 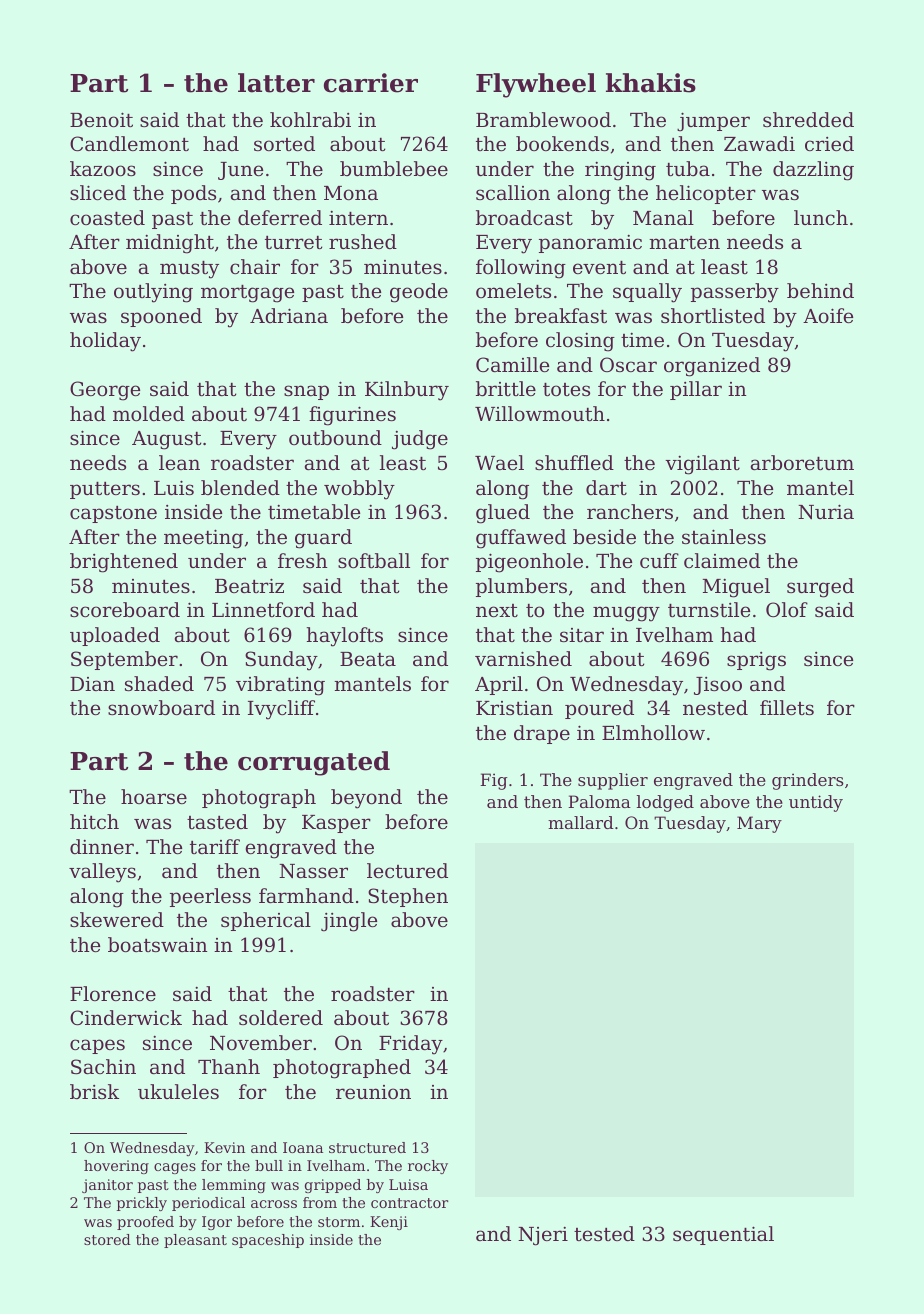 What do you see at coordinates (107, 1239) in the document?
I see `stored` at bounding box center [107, 1239].
